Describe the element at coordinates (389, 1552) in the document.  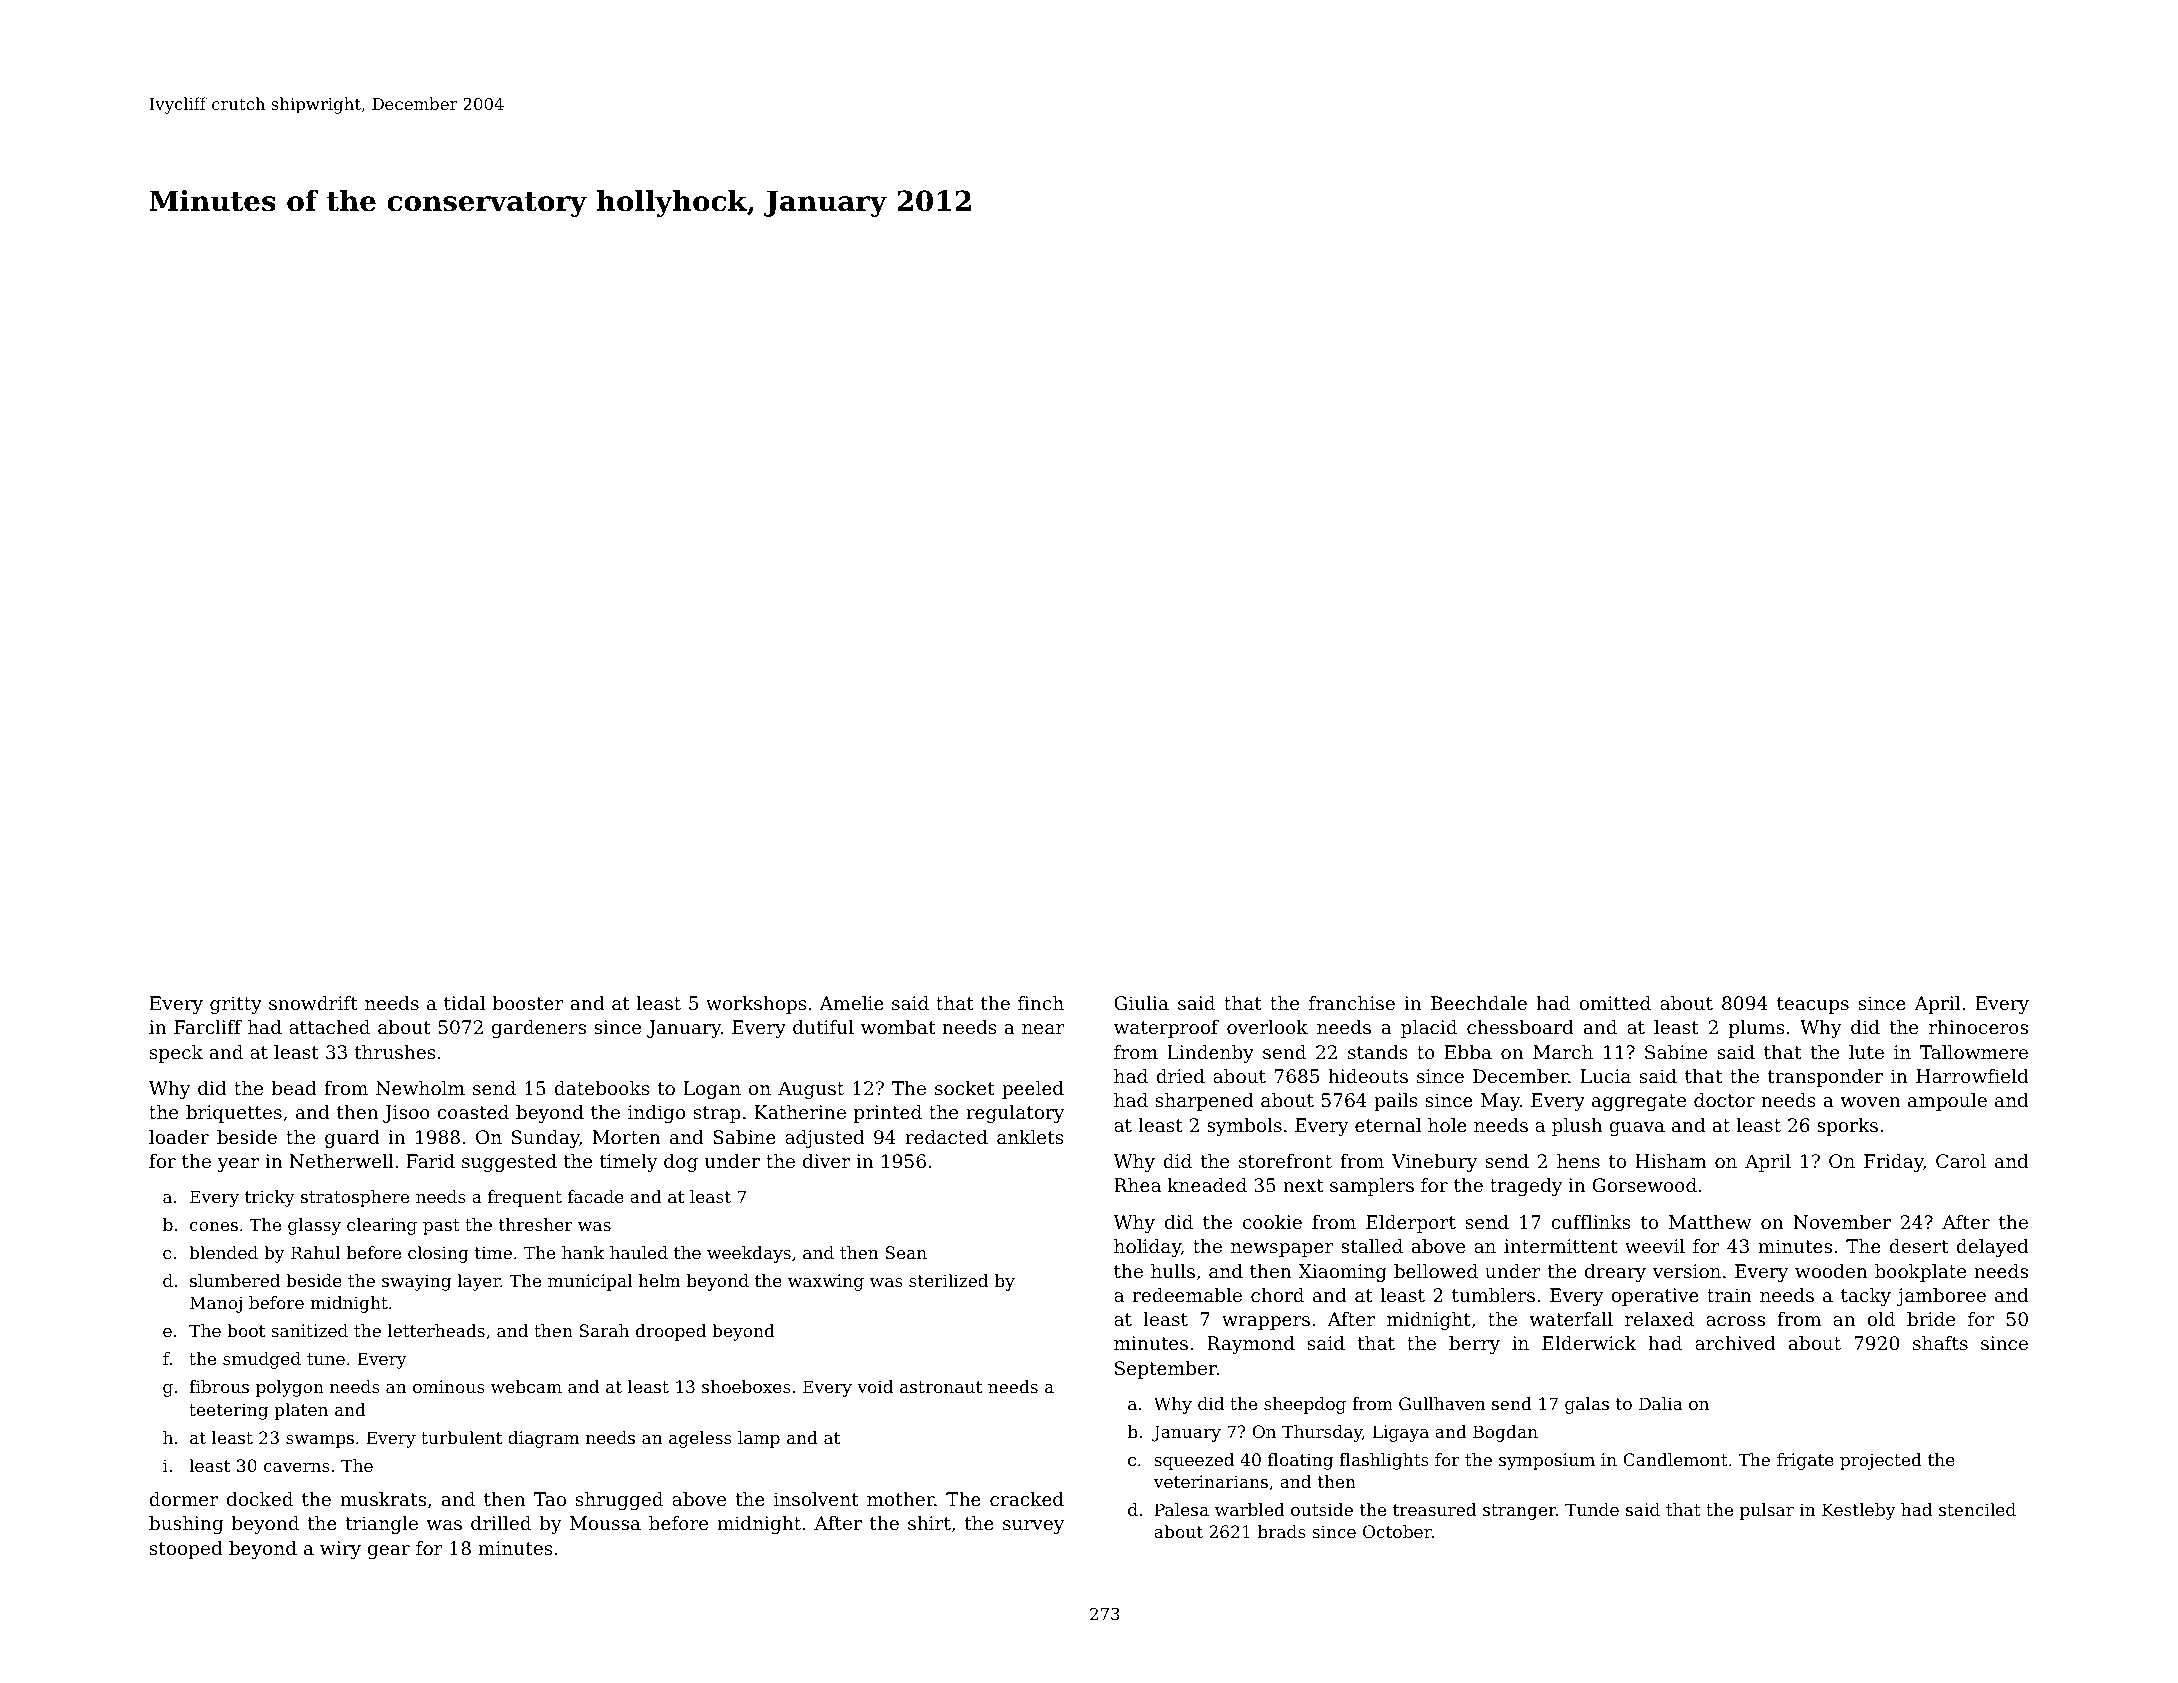
I see `gear` at that location.
